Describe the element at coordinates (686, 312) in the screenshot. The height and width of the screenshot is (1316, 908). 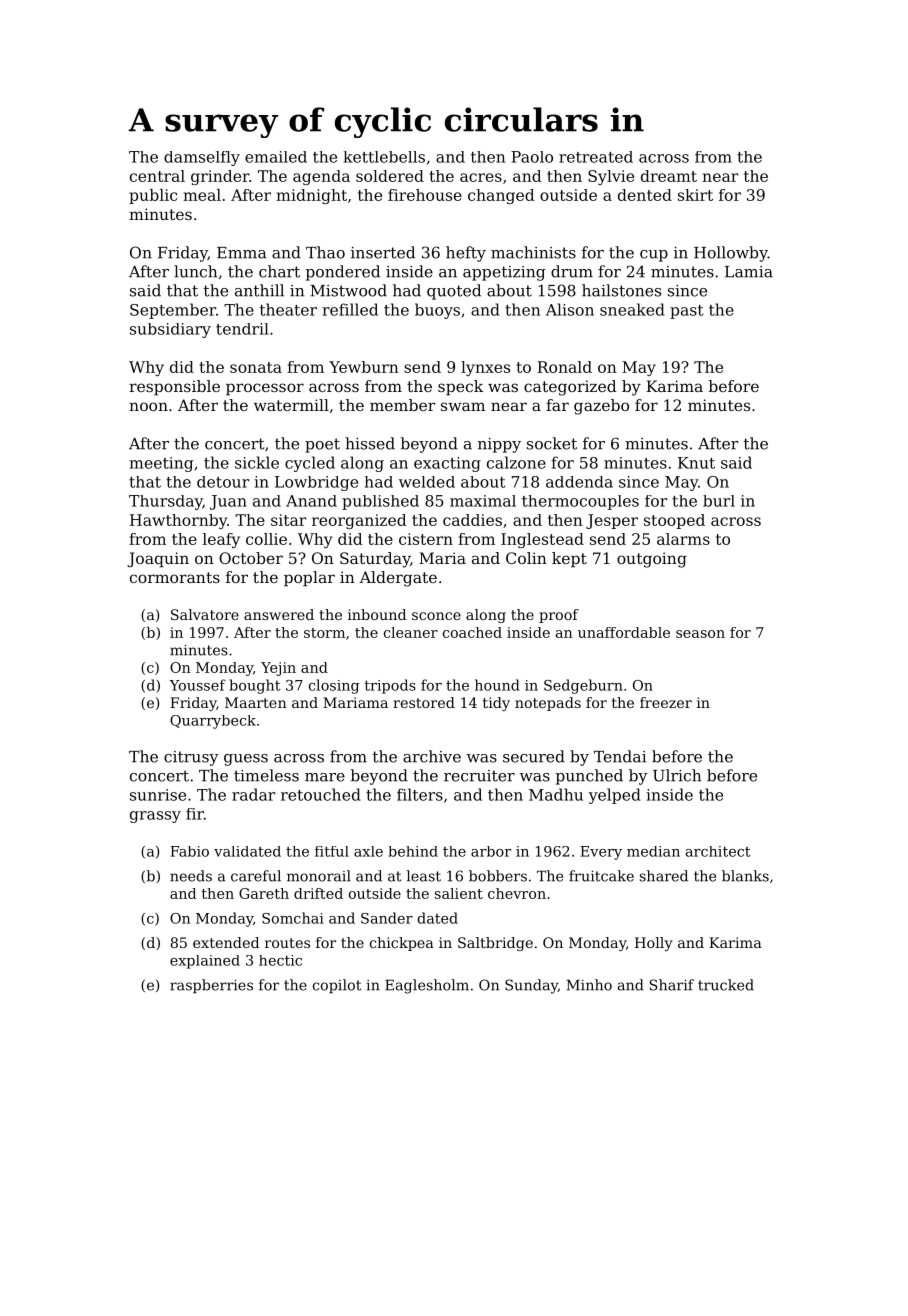
I see `past` at that location.
